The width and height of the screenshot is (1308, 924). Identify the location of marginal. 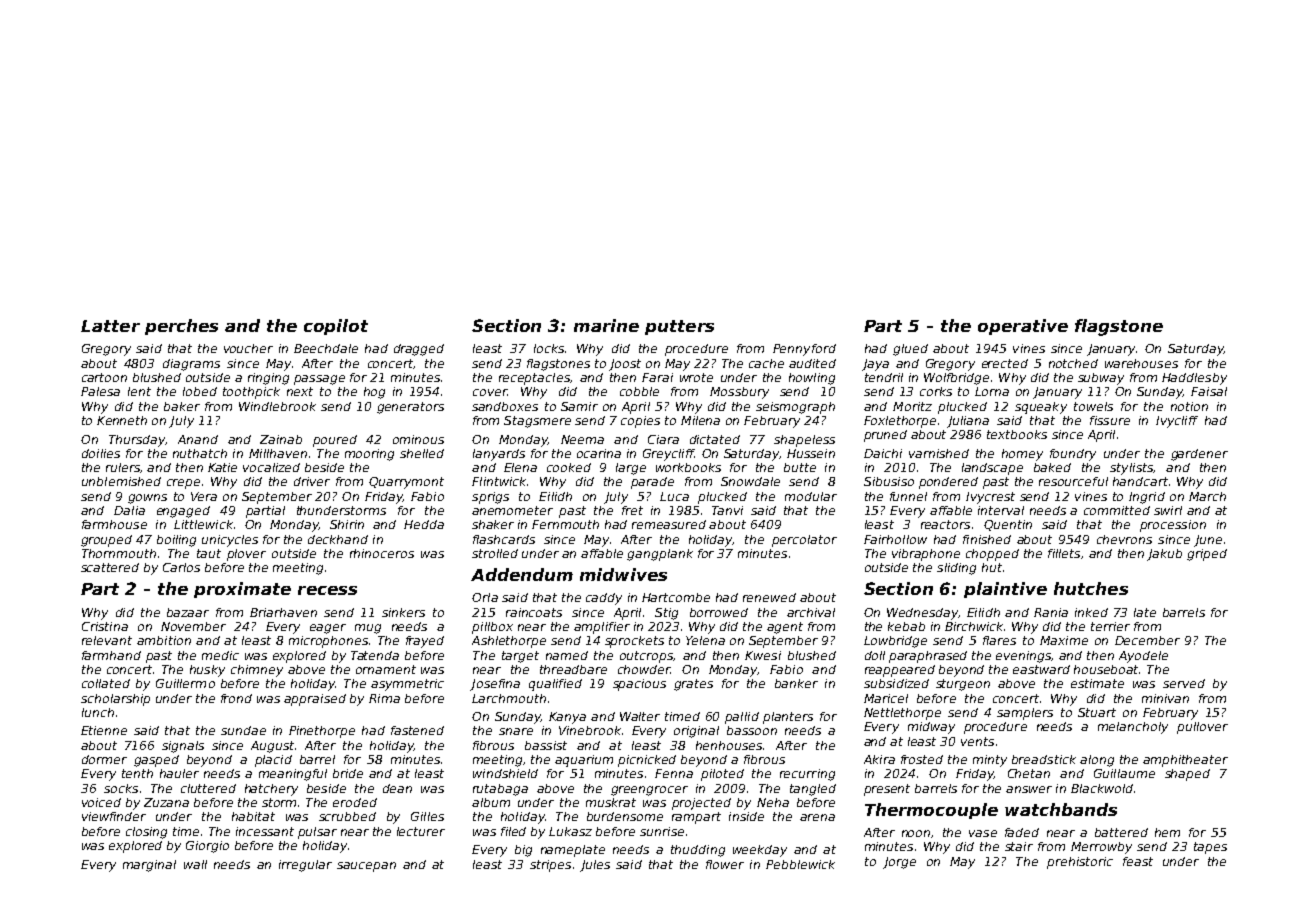
(149, 866).
